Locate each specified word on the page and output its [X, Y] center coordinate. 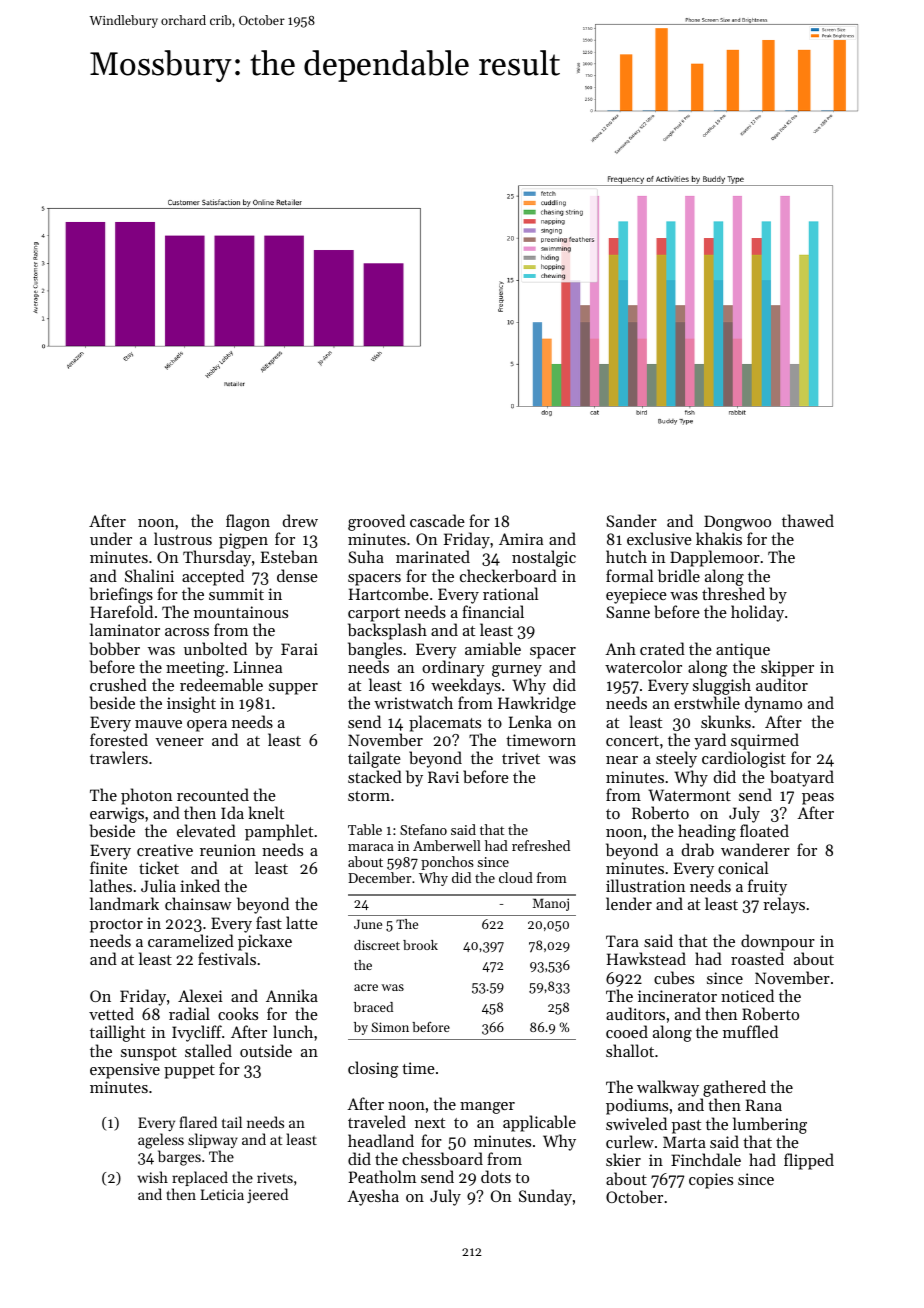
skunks [726, 721]
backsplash [387, 631]
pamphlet [279, 832]
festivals [227, 958]
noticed [747, 995]
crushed [118, 684]
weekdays [466, 686]
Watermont [689, 795]
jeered [267, 1195]
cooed [627, 1031]
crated [662, 648]
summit [236, 594]
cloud [516, 877]
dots [496, 1176]
